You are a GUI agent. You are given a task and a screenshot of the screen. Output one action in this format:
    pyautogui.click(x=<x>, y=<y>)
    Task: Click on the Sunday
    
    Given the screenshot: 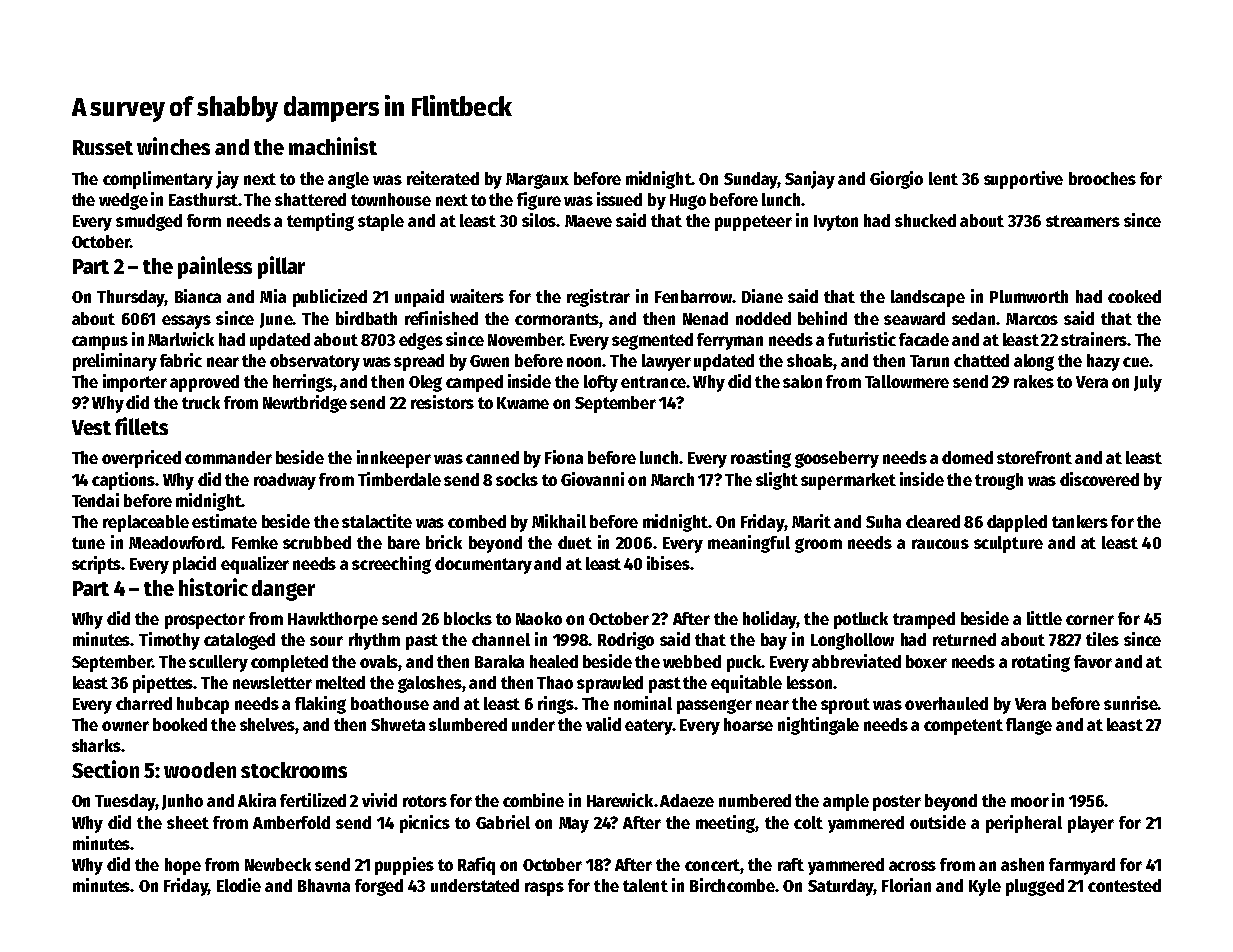 What is the action you would take?
    pyautogui.click(x=751, y=180)
